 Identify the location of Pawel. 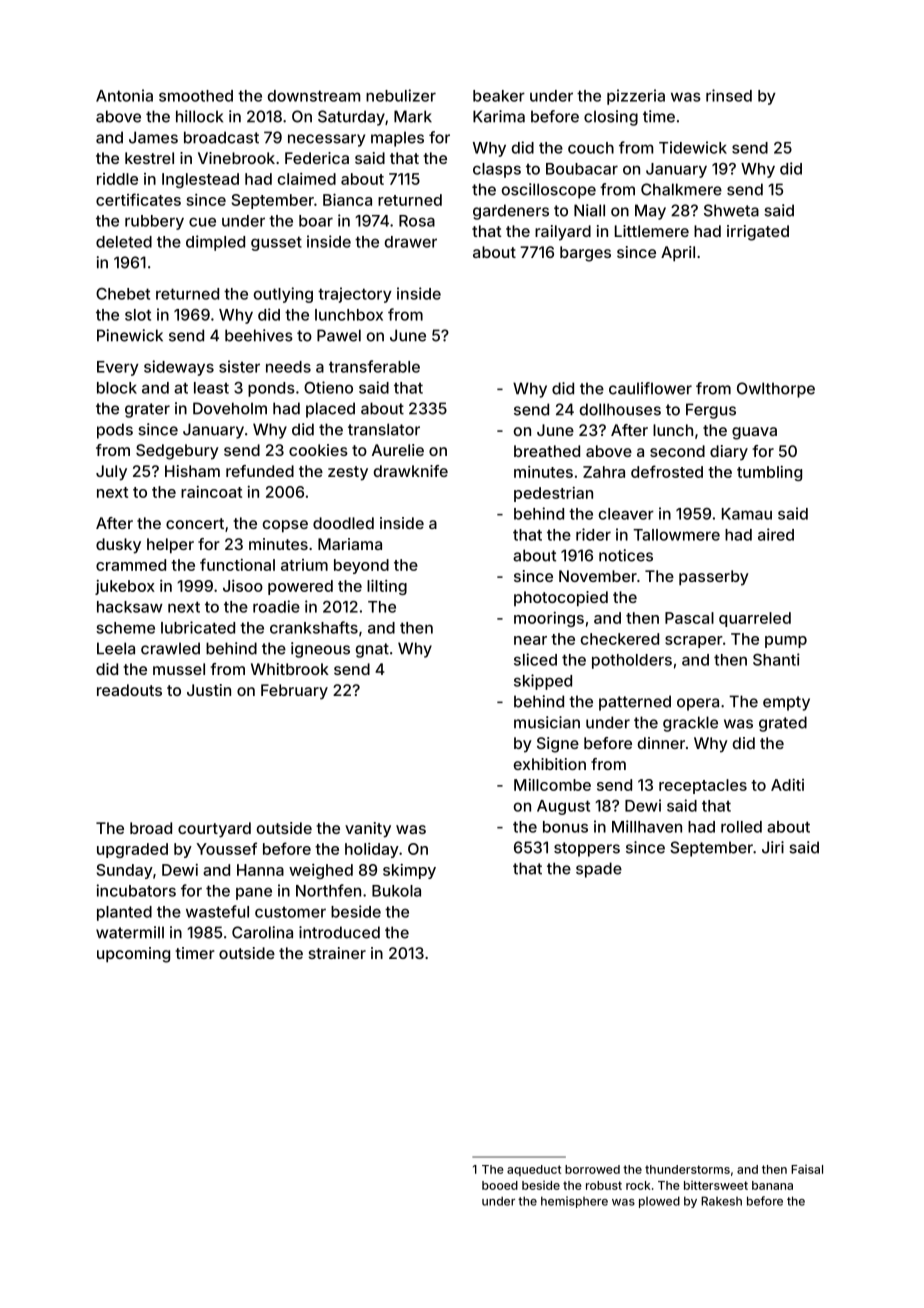
(339, 335).
